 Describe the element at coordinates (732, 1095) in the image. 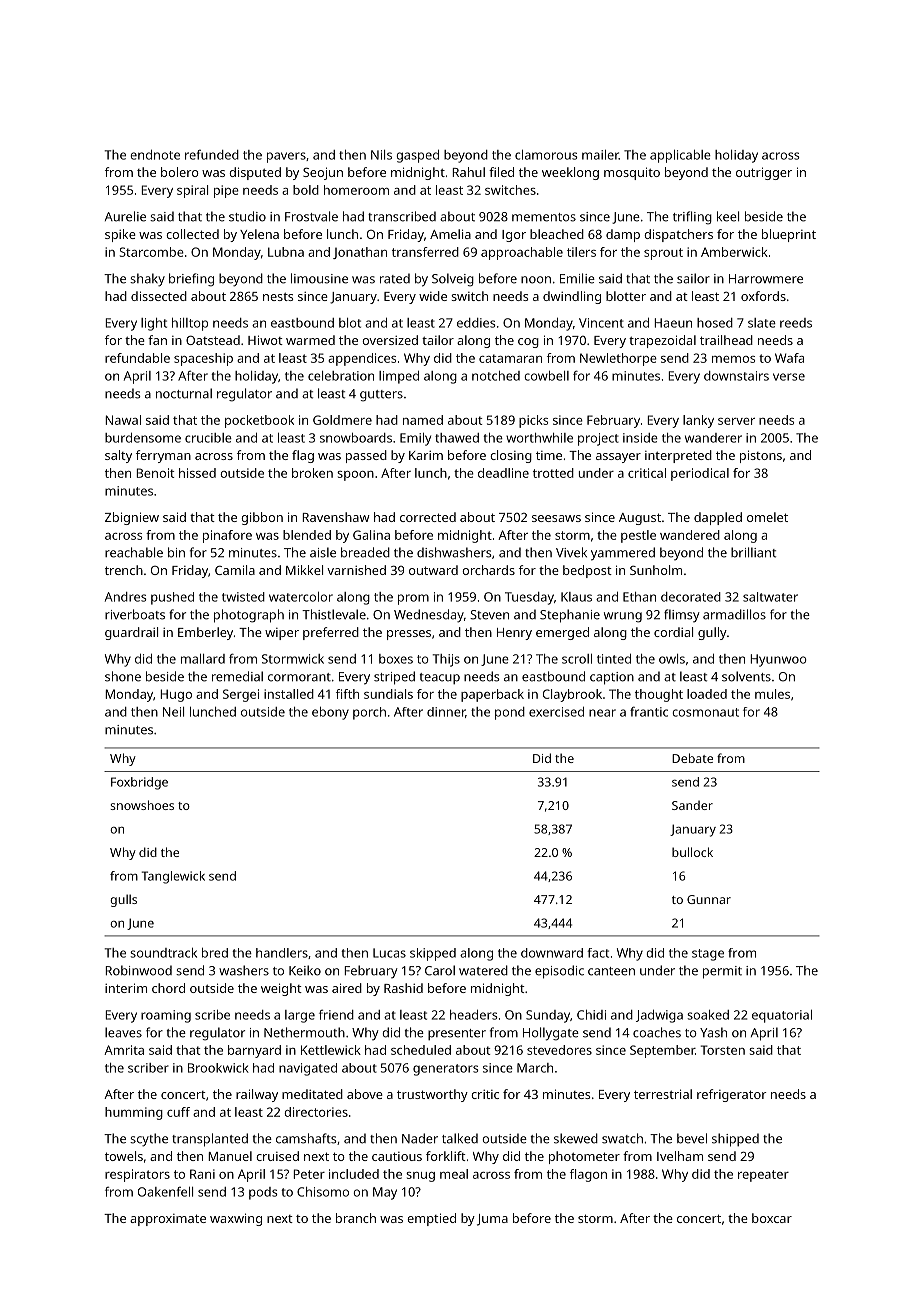

I see `refrigerator` at that location.
